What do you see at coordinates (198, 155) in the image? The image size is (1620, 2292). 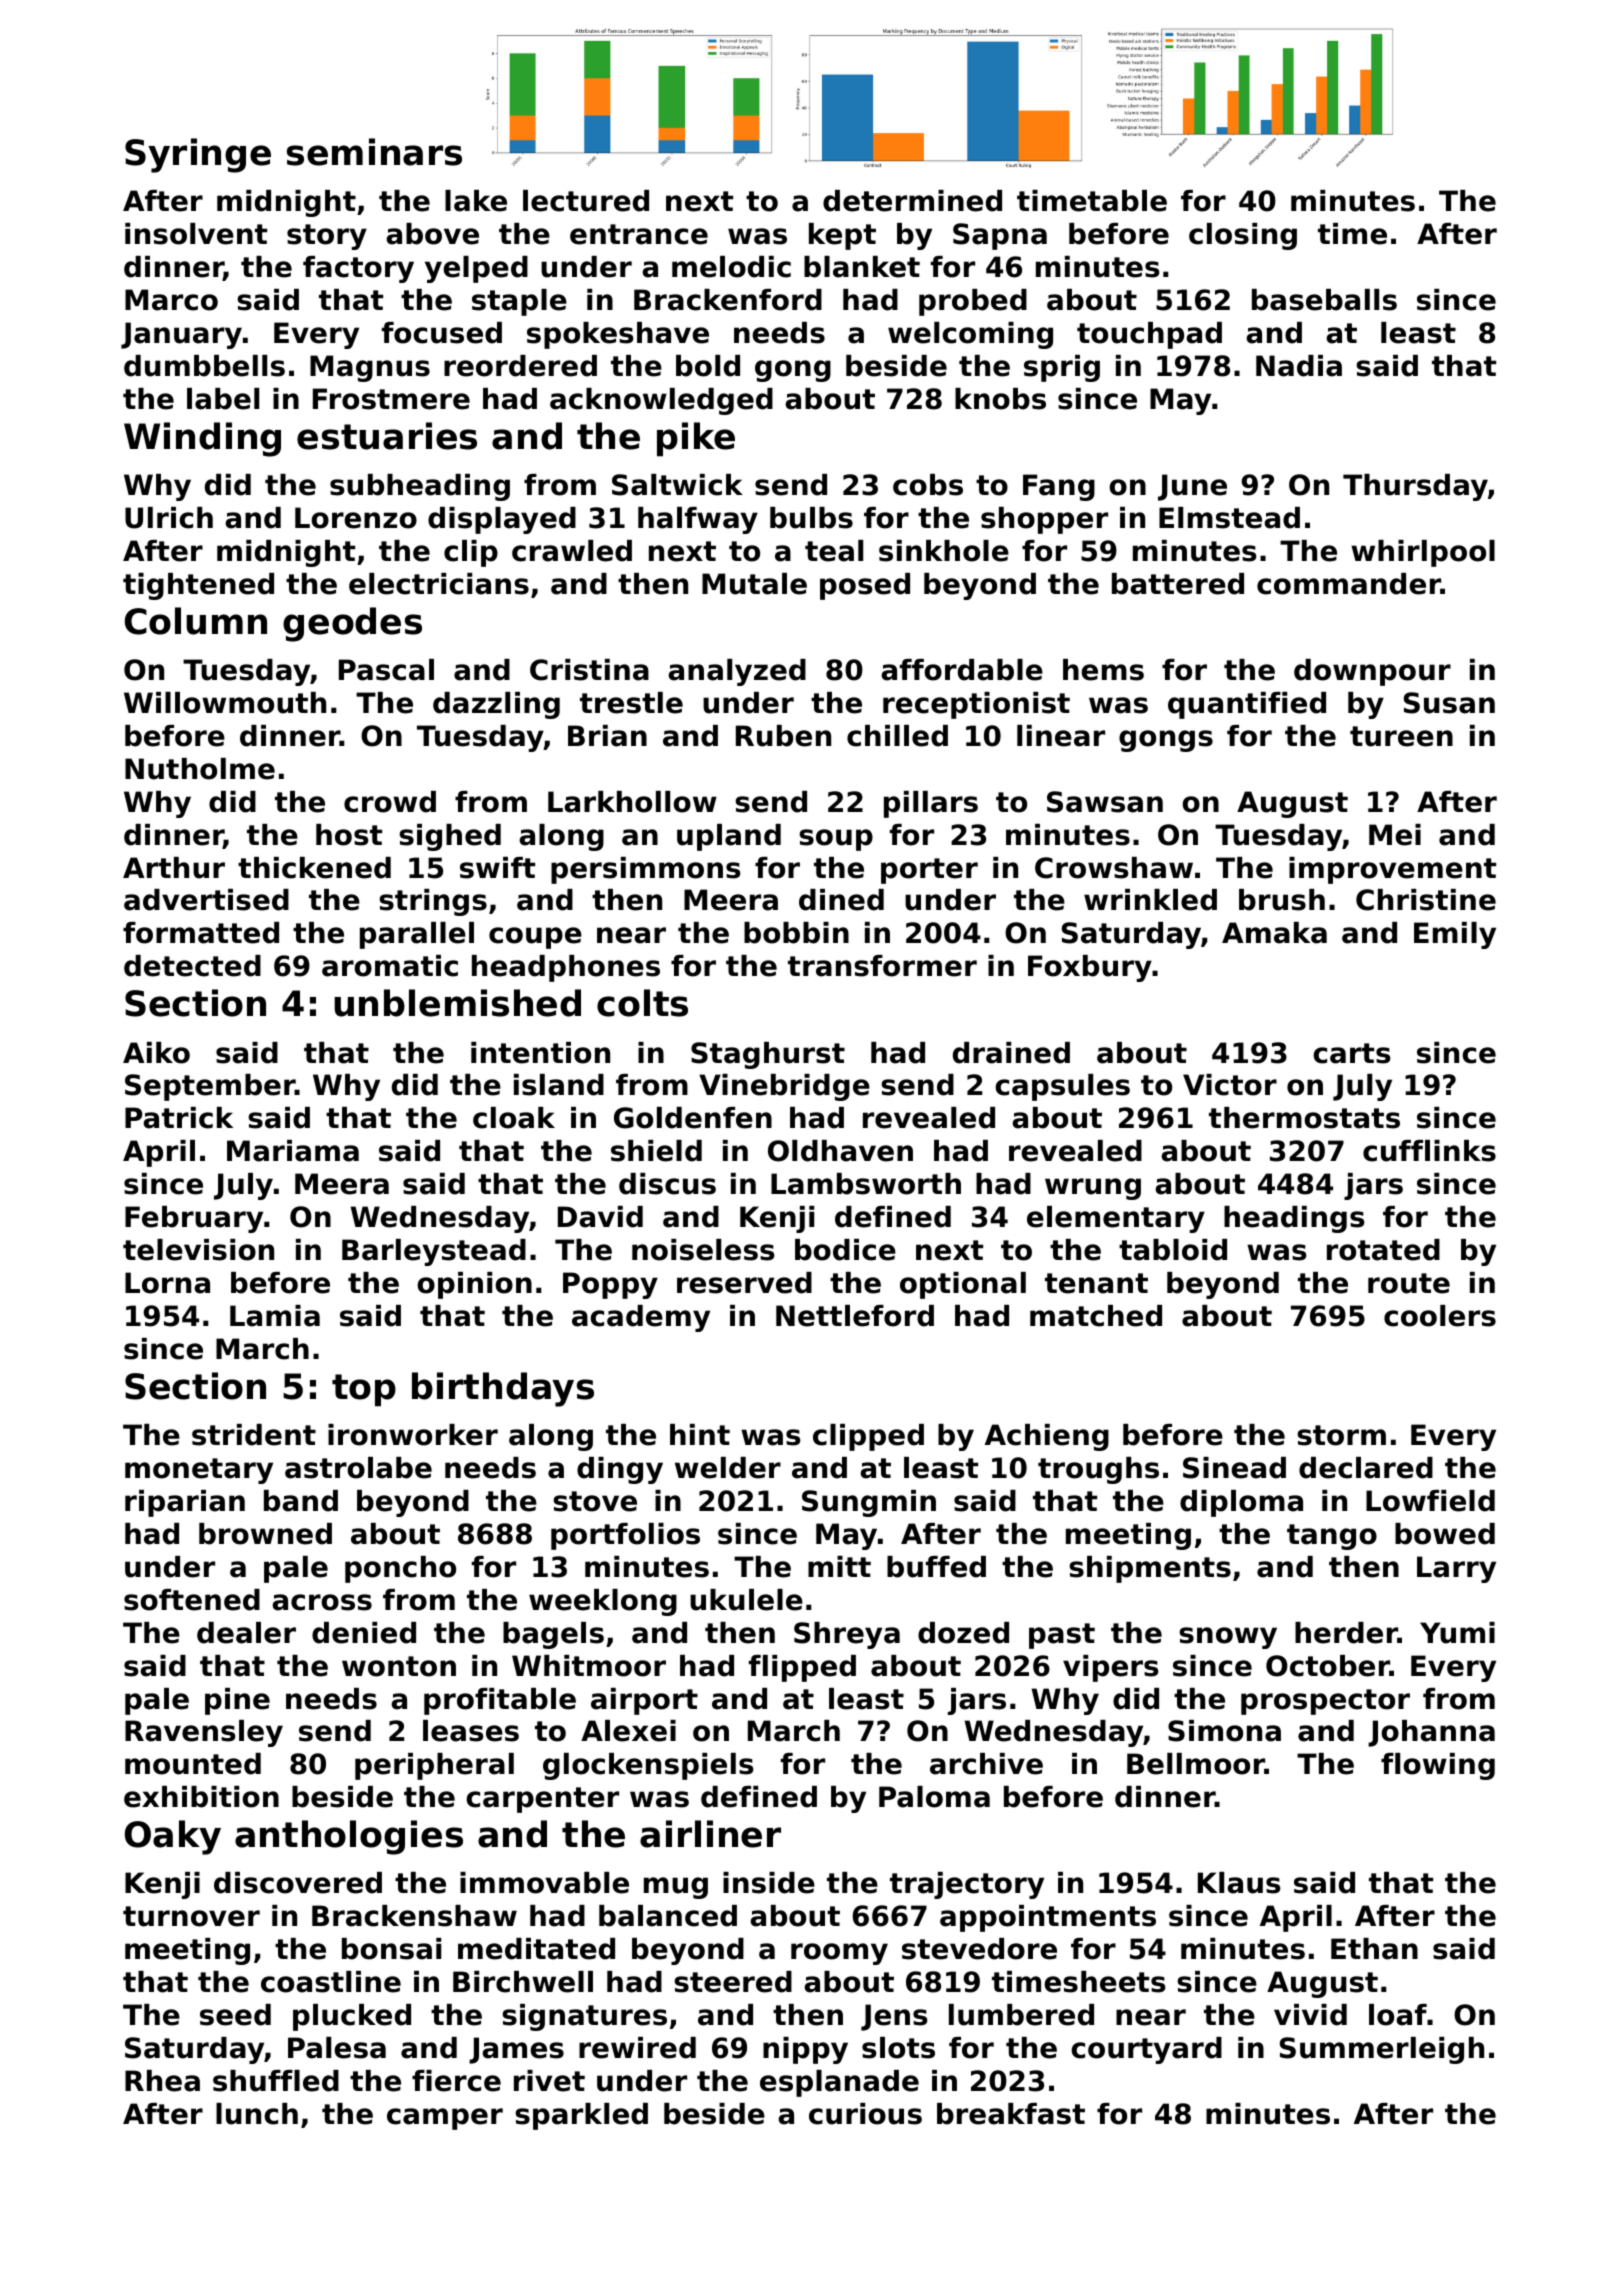 I see `Syringe` at bounding box center [198, 155].
